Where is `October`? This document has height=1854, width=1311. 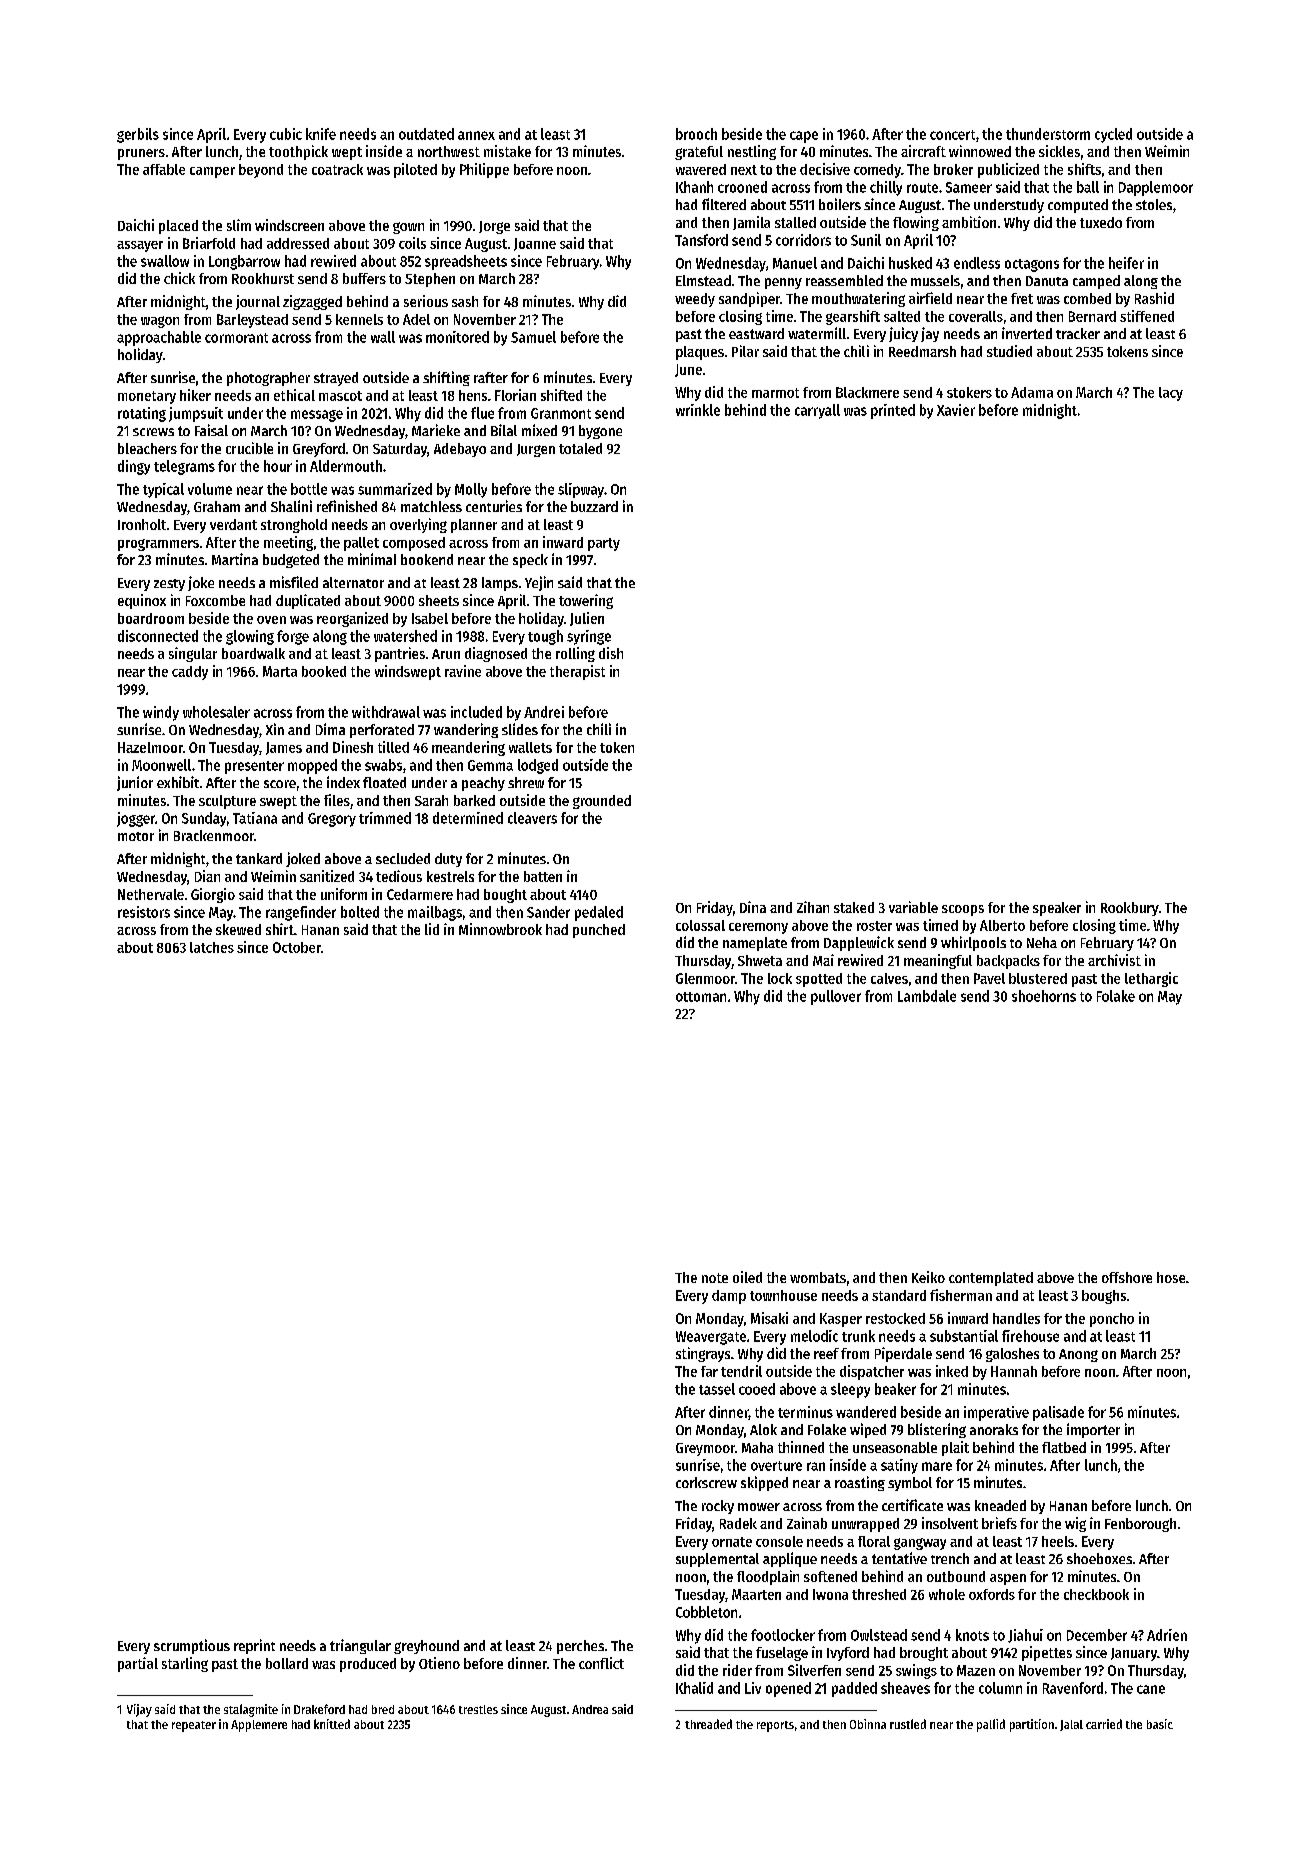 October is located at coordinates (297, 947).
